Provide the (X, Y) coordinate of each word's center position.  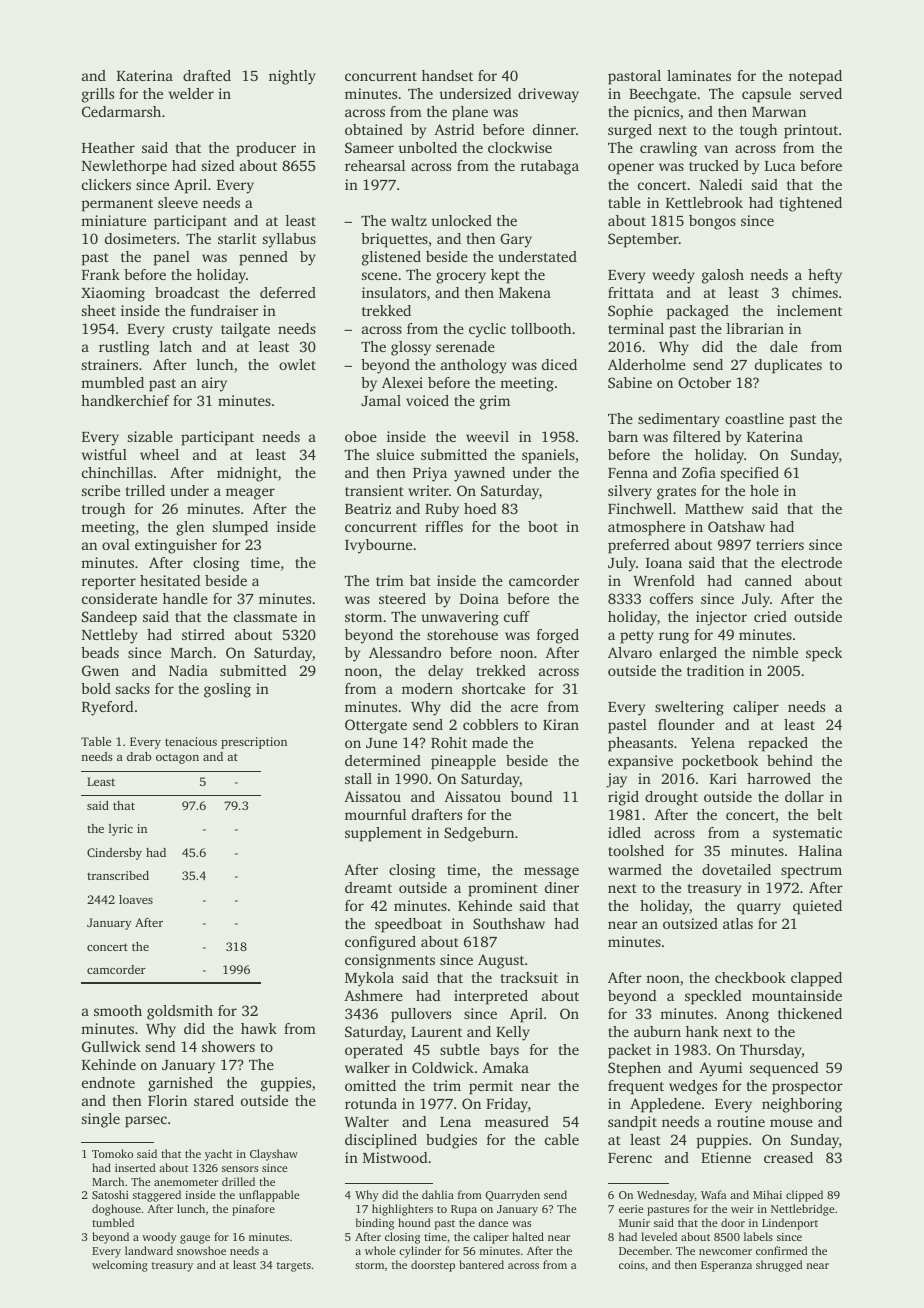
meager (250, 494)
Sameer (369, 147)
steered (402, 598)
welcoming (120, 1266)
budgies (451, 1141)
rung (674, 638)
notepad (815, 77)
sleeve (178, 202)
